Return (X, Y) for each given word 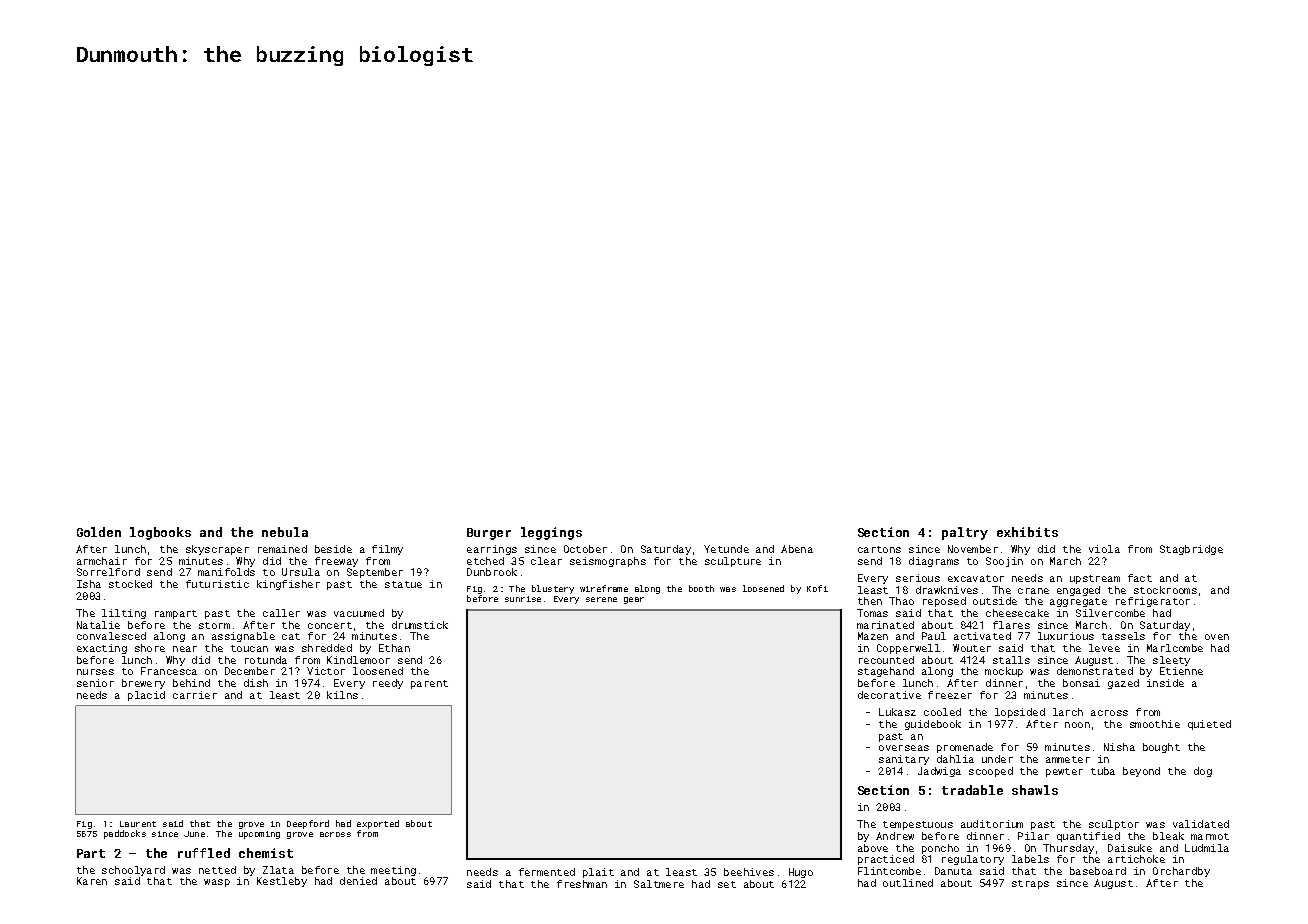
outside (995, 601)
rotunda (266, 660)
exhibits (1027, 532)
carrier (195, 695)
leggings (551, 533)
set (727, 884)
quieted (1209, 725)
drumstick (420, 625)
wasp (217, 883)
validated (1201, 824)
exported (378, 824)
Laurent (138, 824)
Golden (99, 532)
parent (429, 684)
